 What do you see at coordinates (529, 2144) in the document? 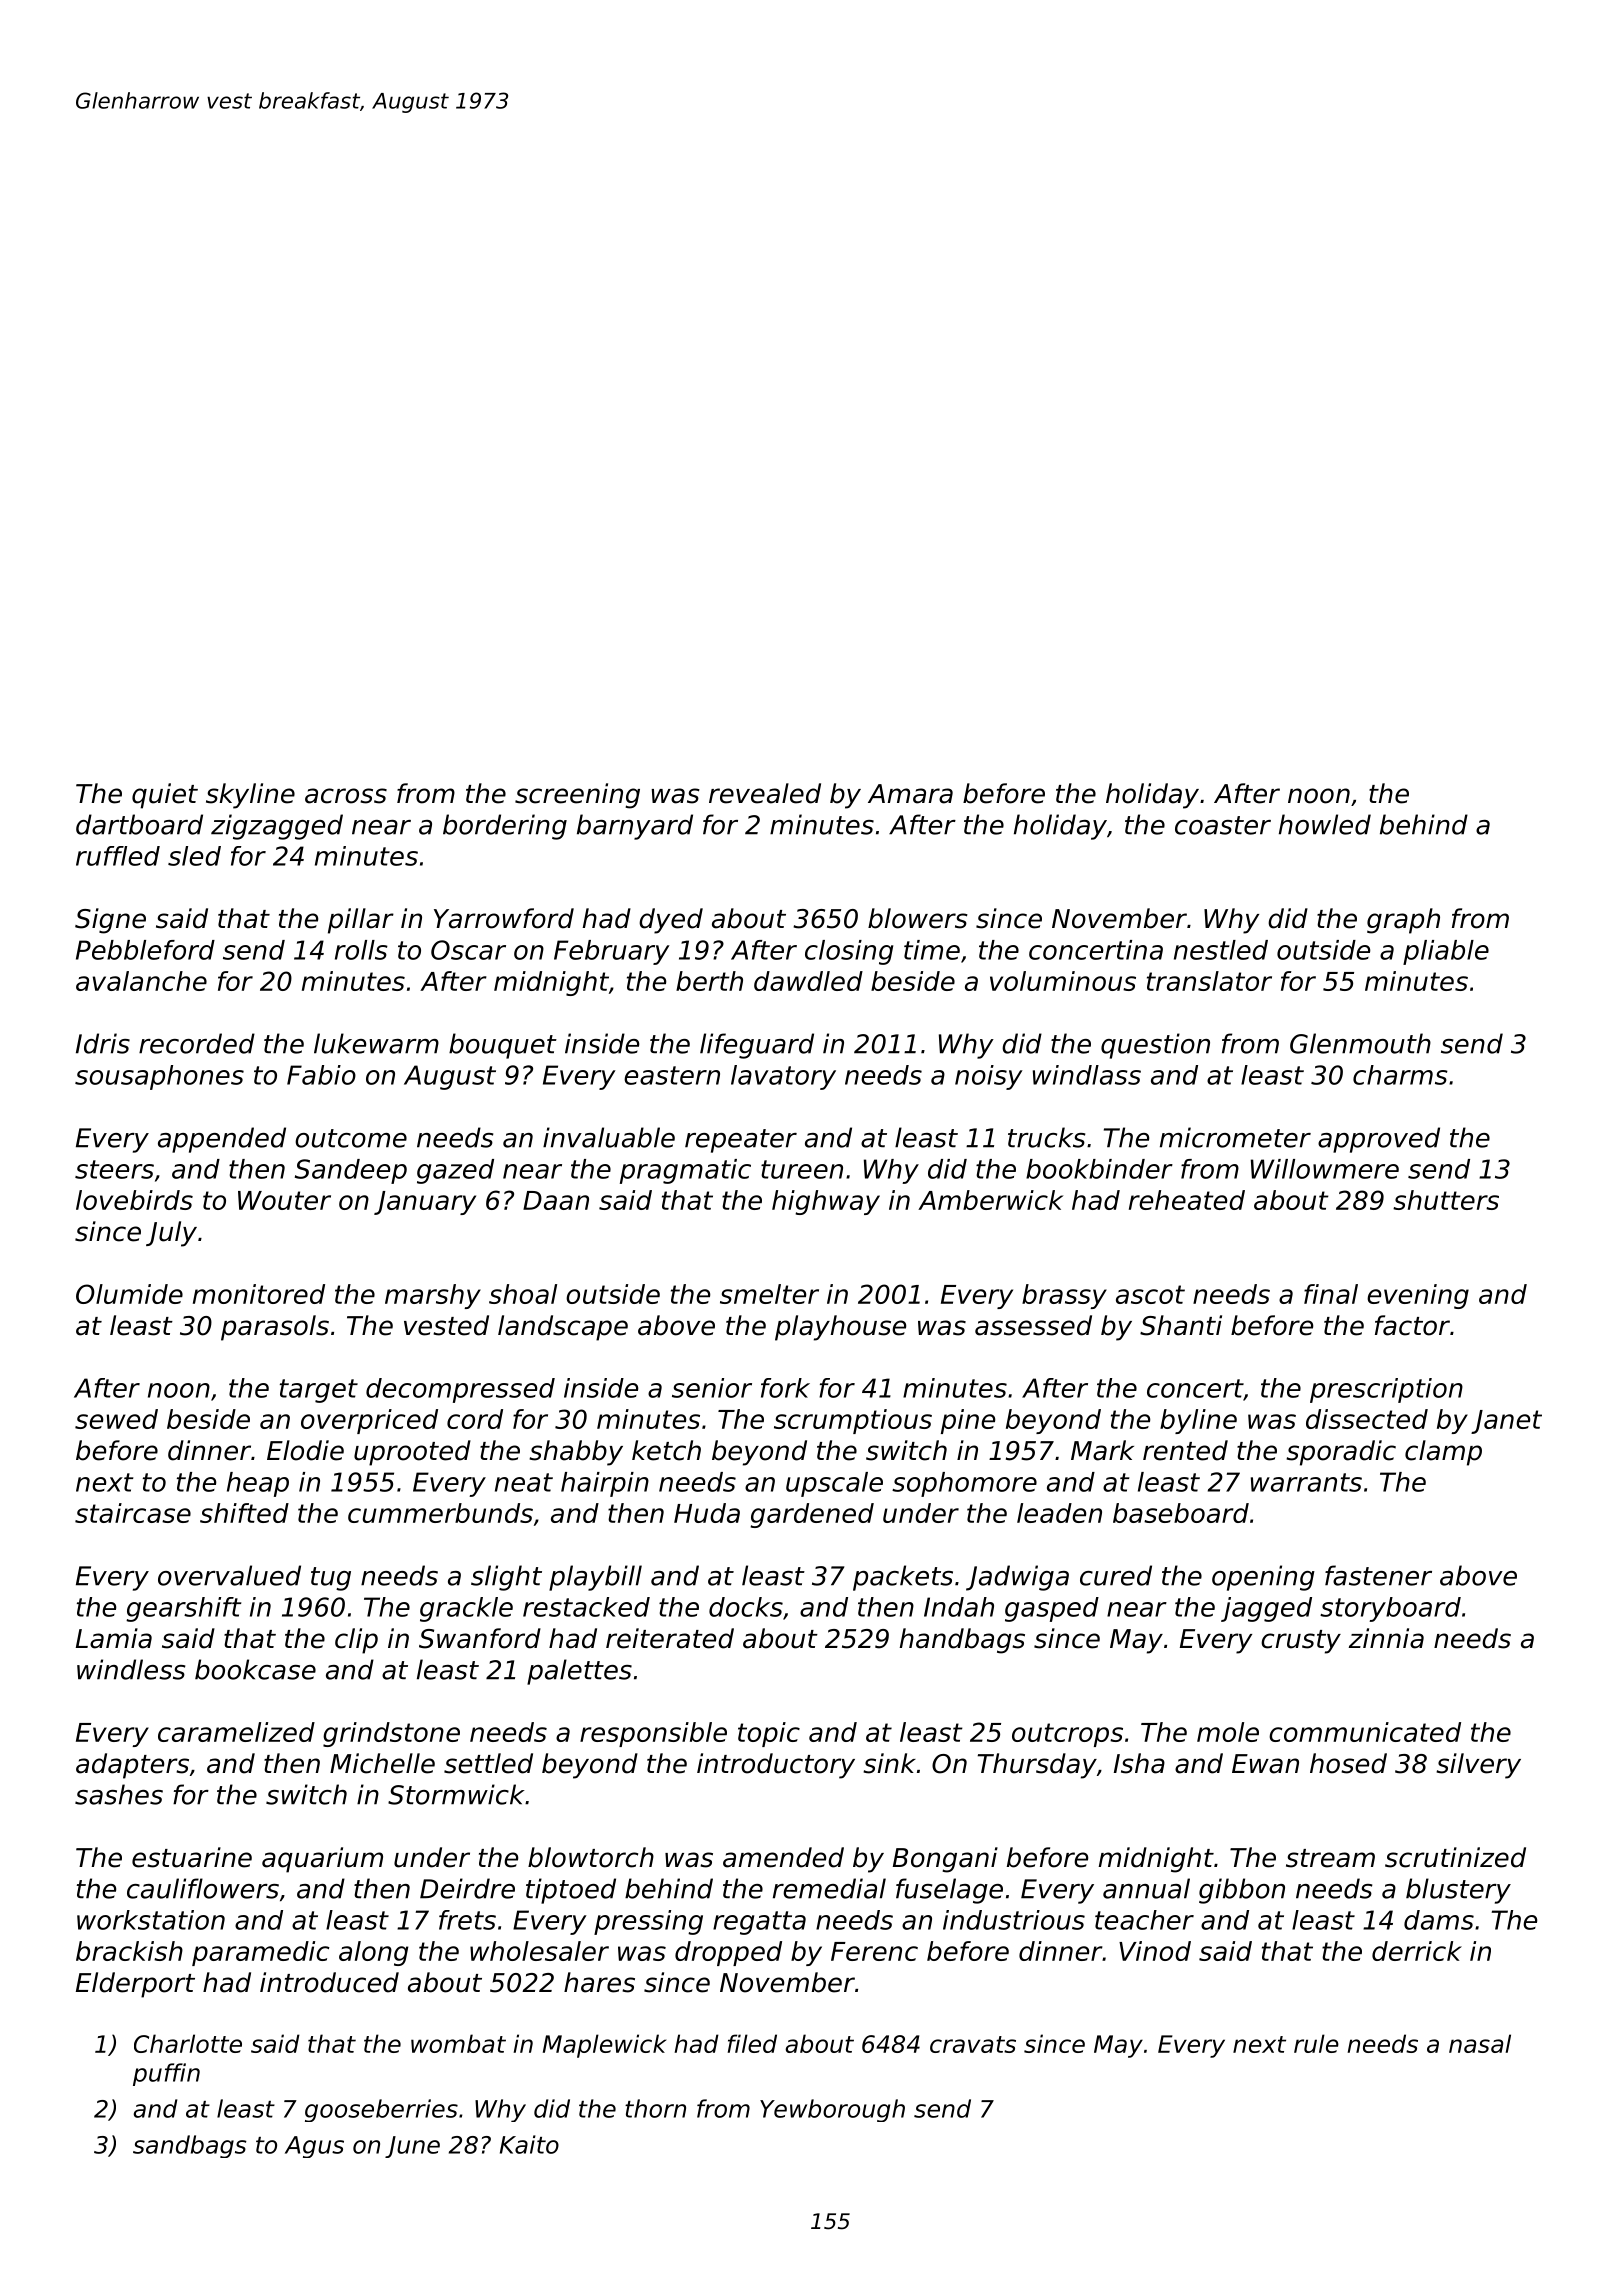
I see `Kaito` at bounding box center [529, 2144].
